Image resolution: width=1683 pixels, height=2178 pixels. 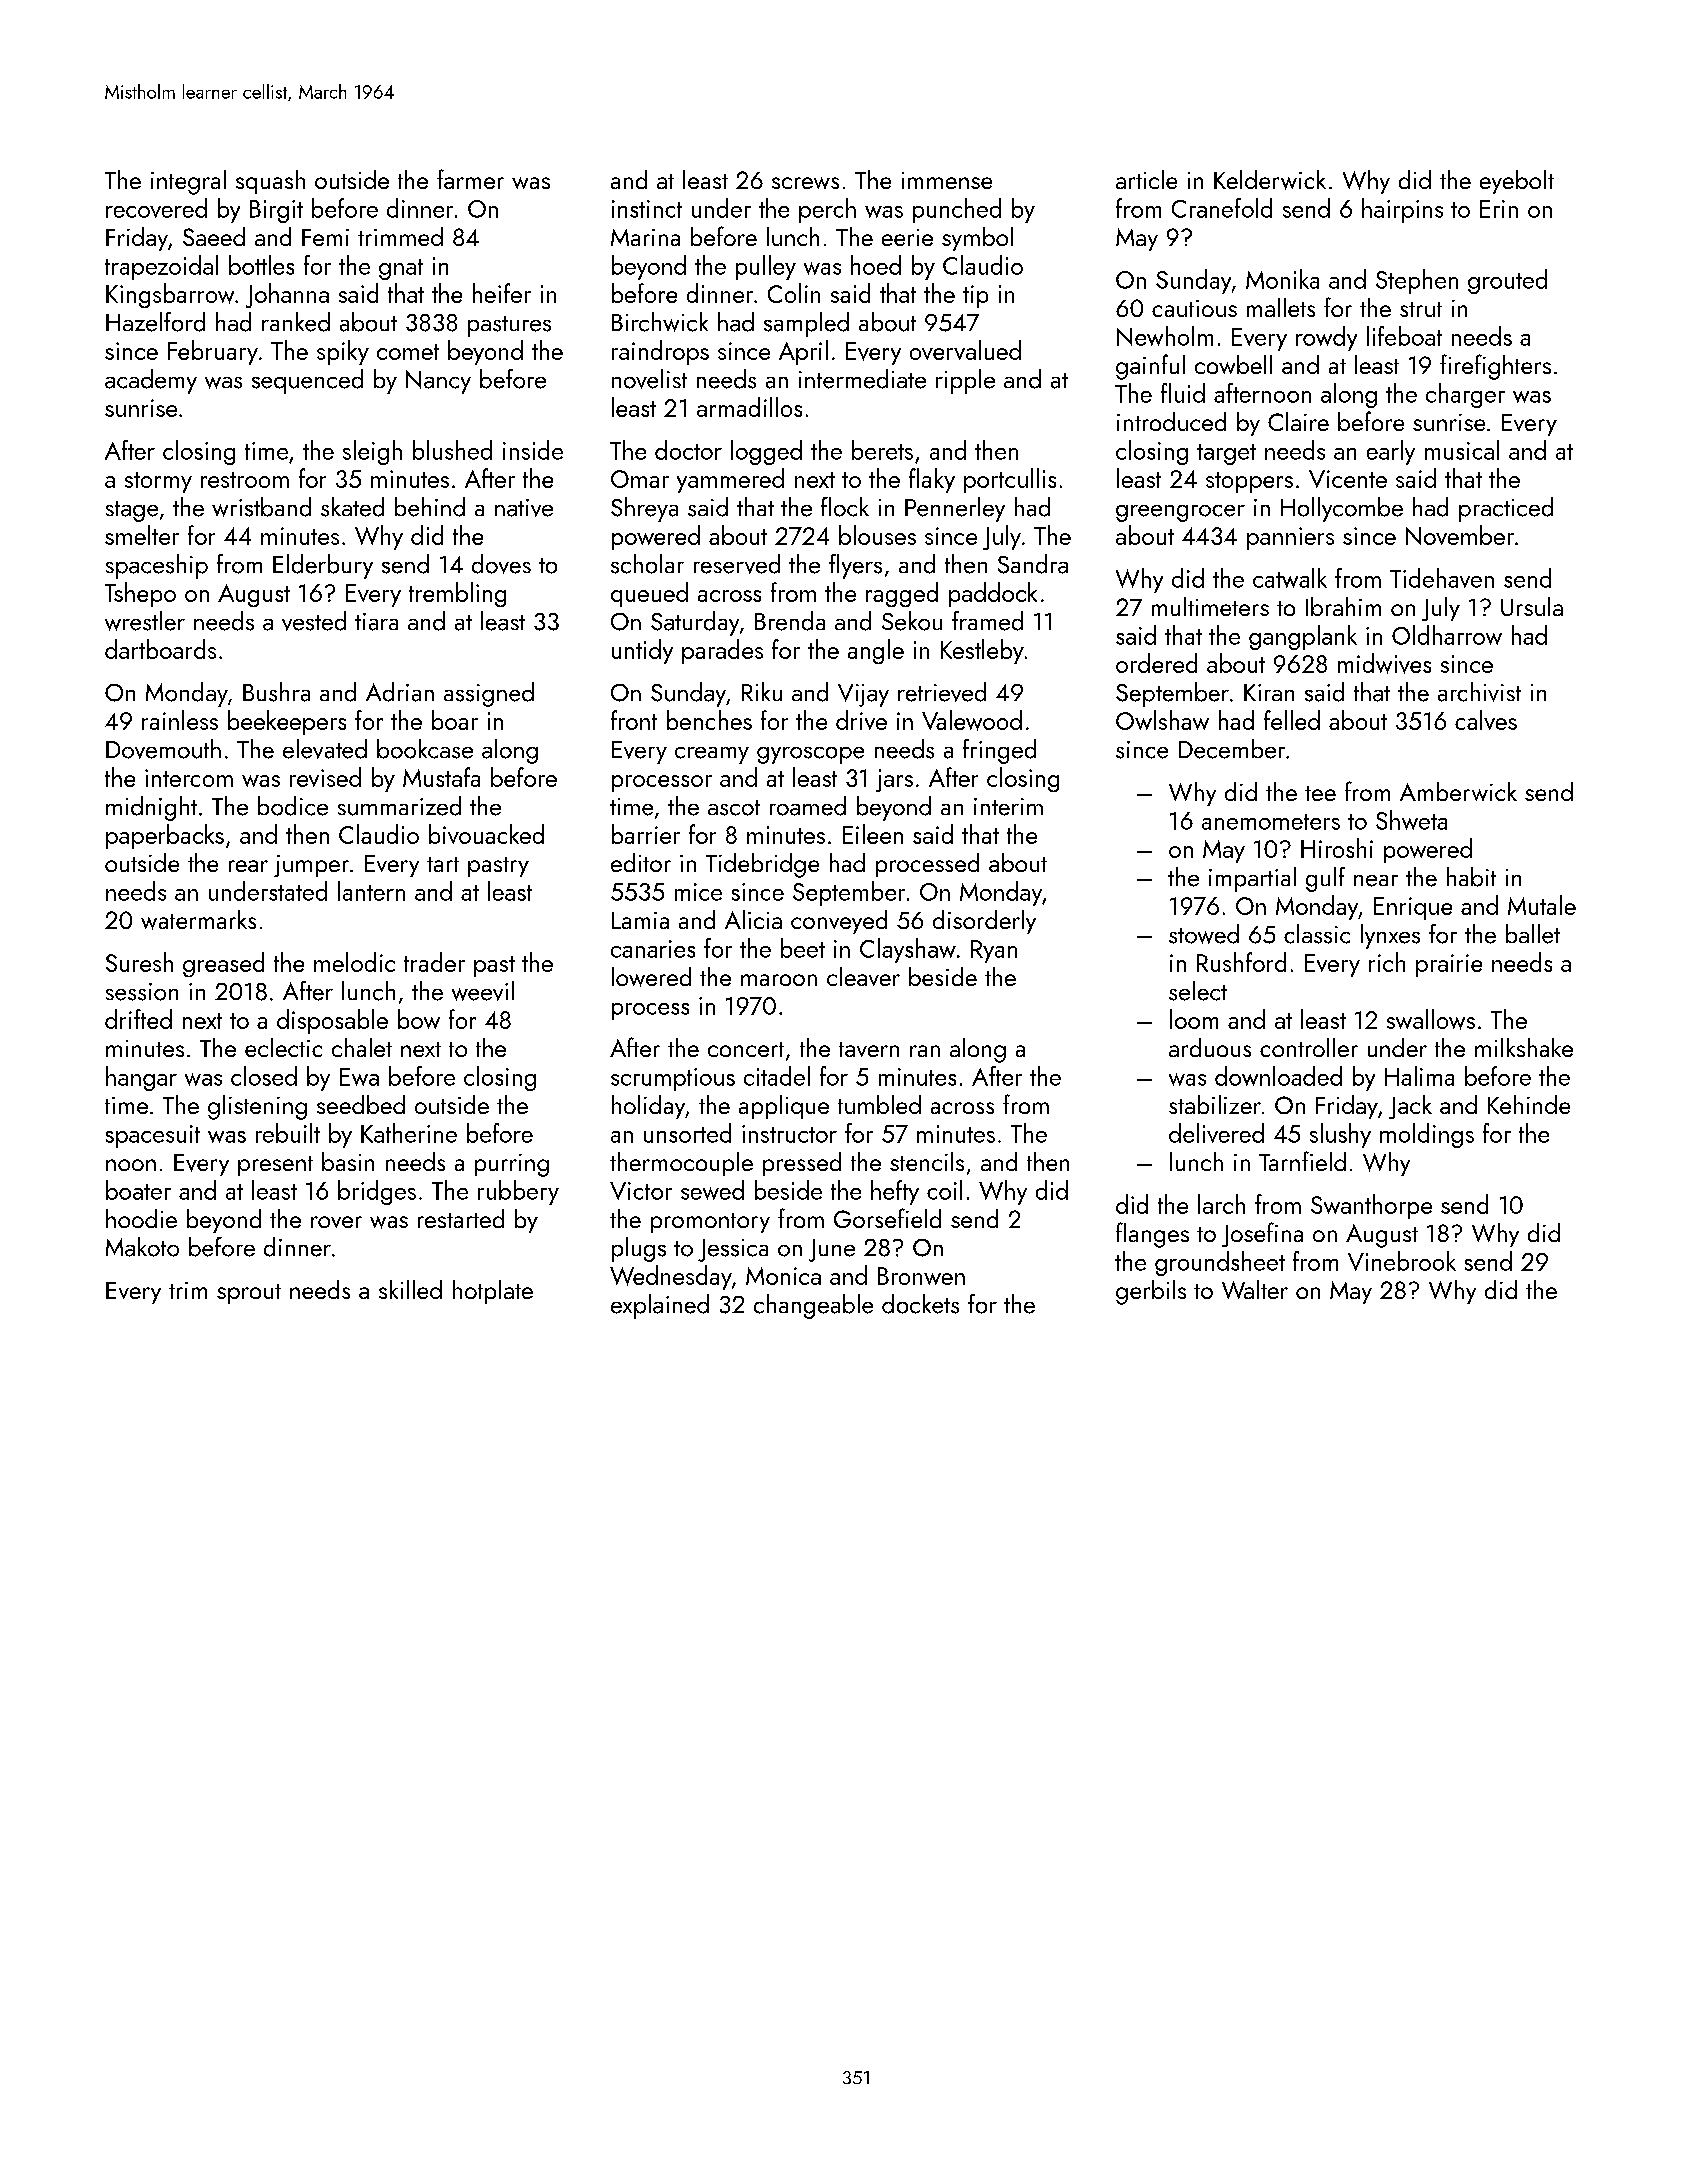 I want to click on sprout, so click(x=249, y=1294).
